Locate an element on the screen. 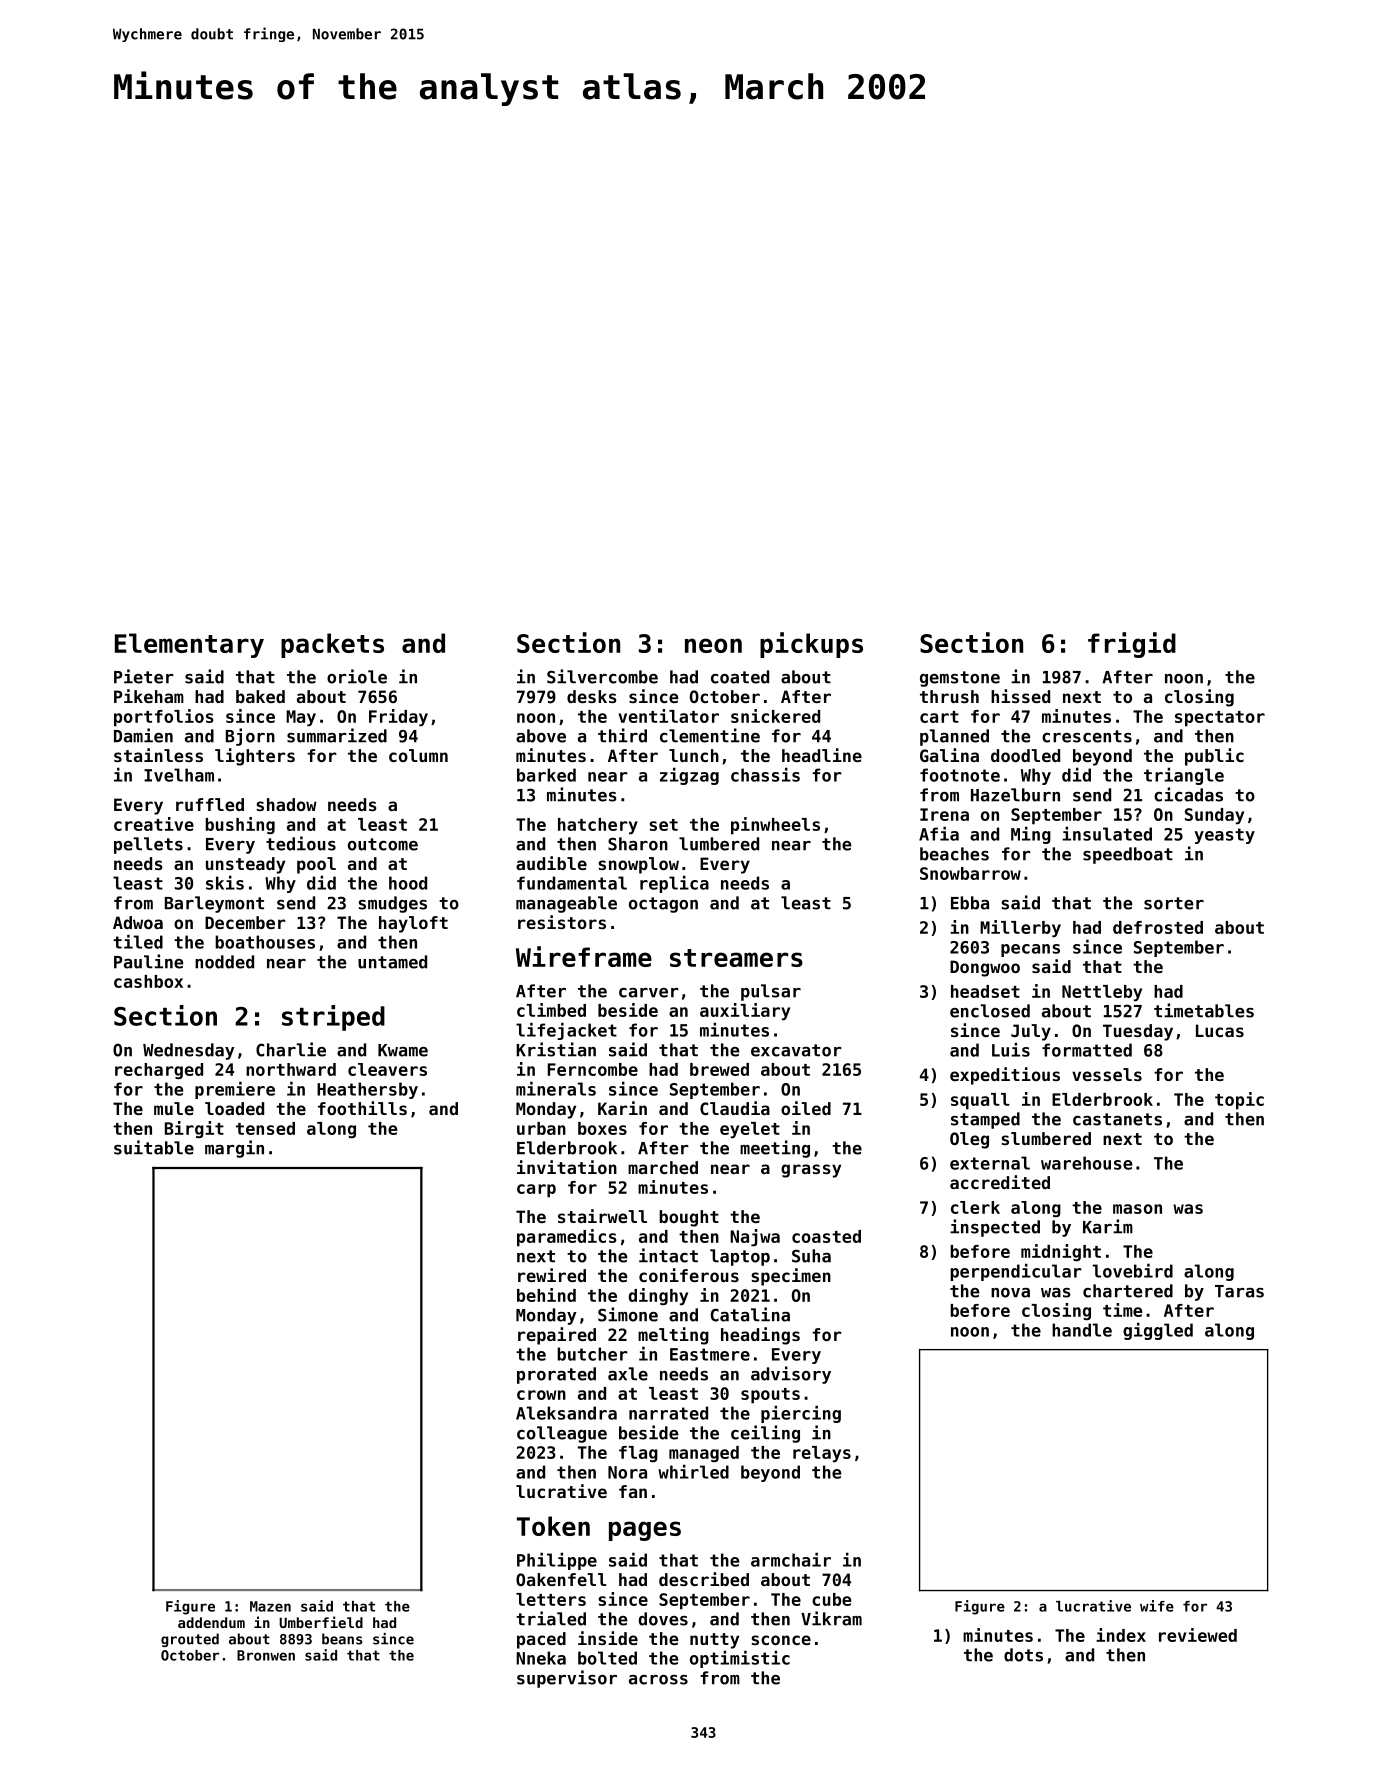  carp is located at coordinates (536, 1191).
